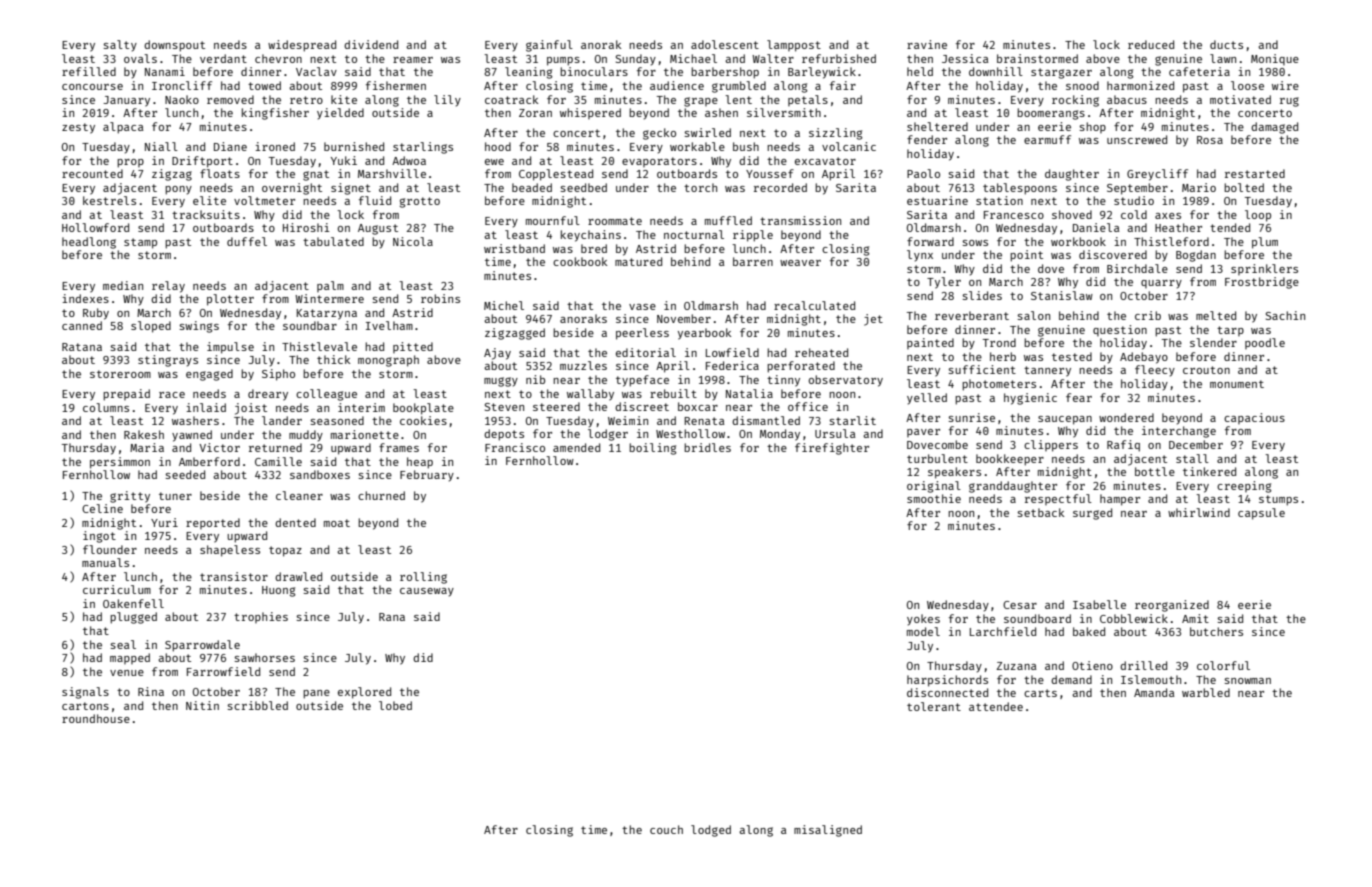 The width and height of the page is (1372, 887). What do you see at coordinates (319, 346) in the page?
I see `Thistlevale` at bounding box center [319, 346].
